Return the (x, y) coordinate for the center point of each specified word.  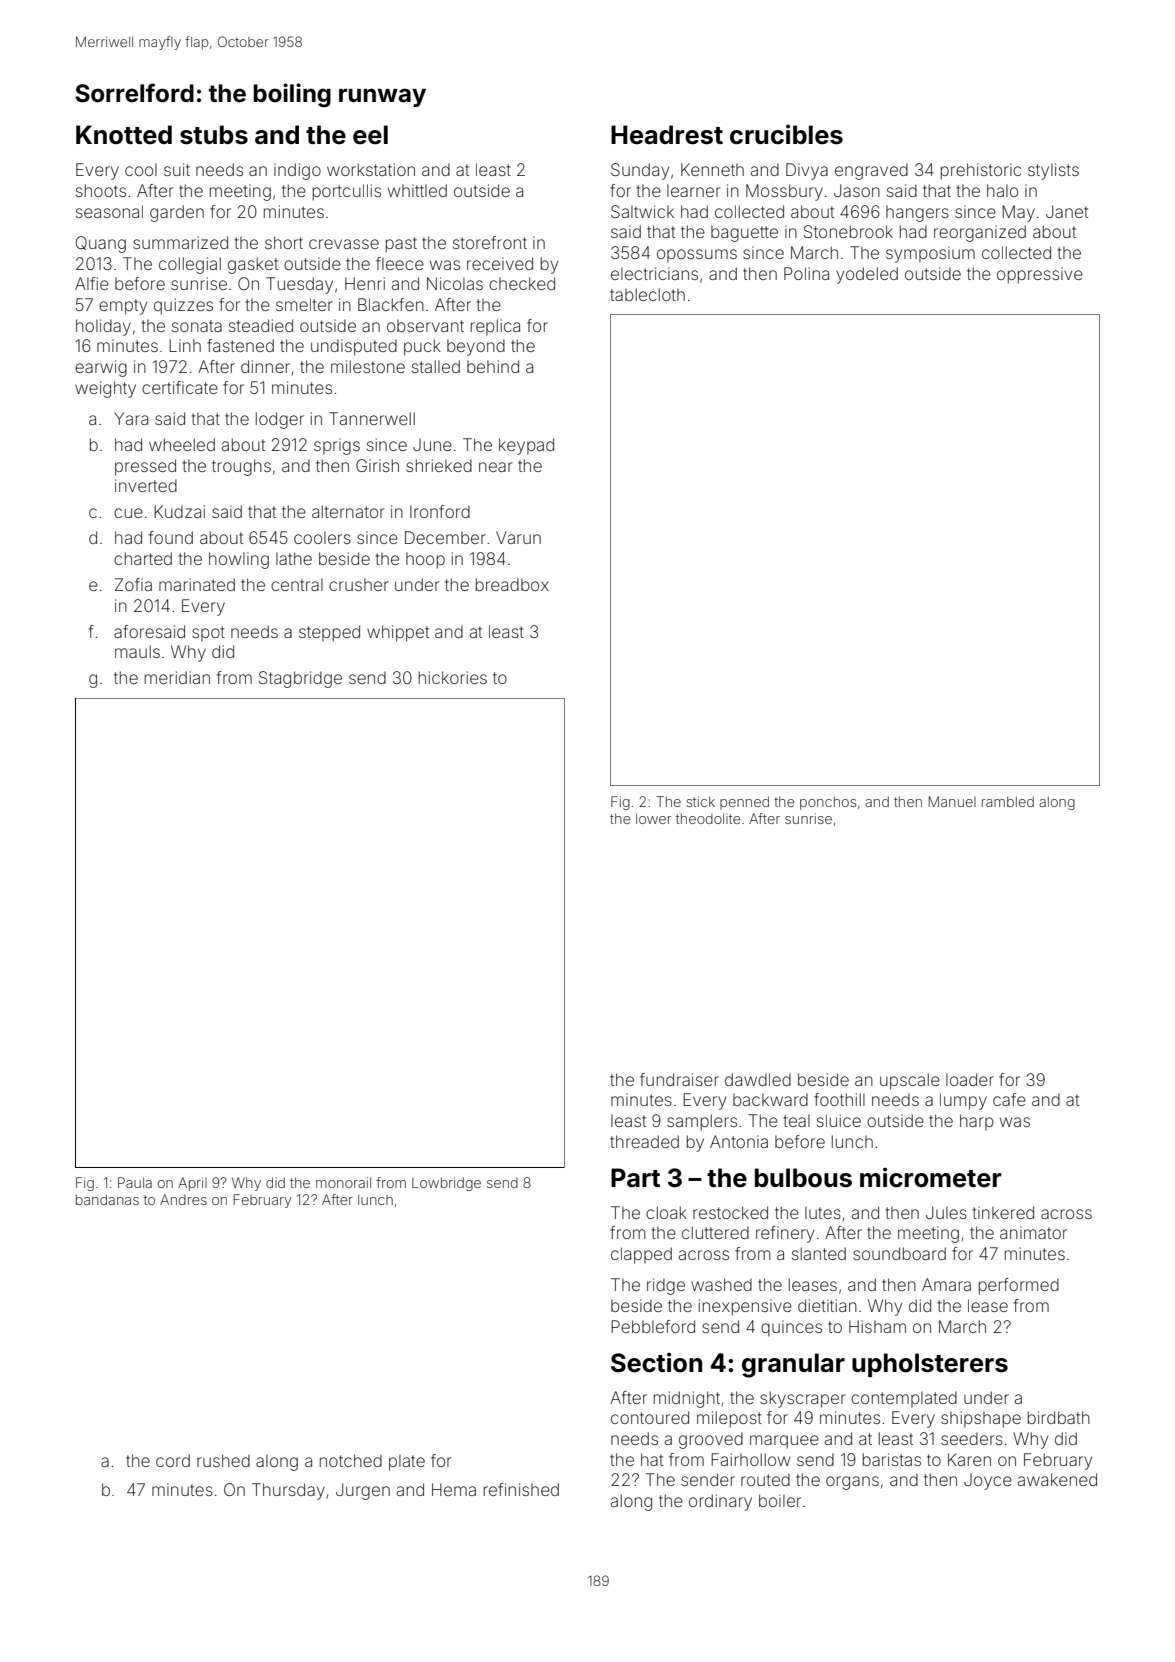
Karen (969, 1459)
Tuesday (299, 285)
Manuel (952, 801)
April (192, 1184)
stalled (436, 366)
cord (173, 1460)
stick (700, 801)
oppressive (1040, 275)
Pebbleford (653, 1326)
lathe (294, 558)
